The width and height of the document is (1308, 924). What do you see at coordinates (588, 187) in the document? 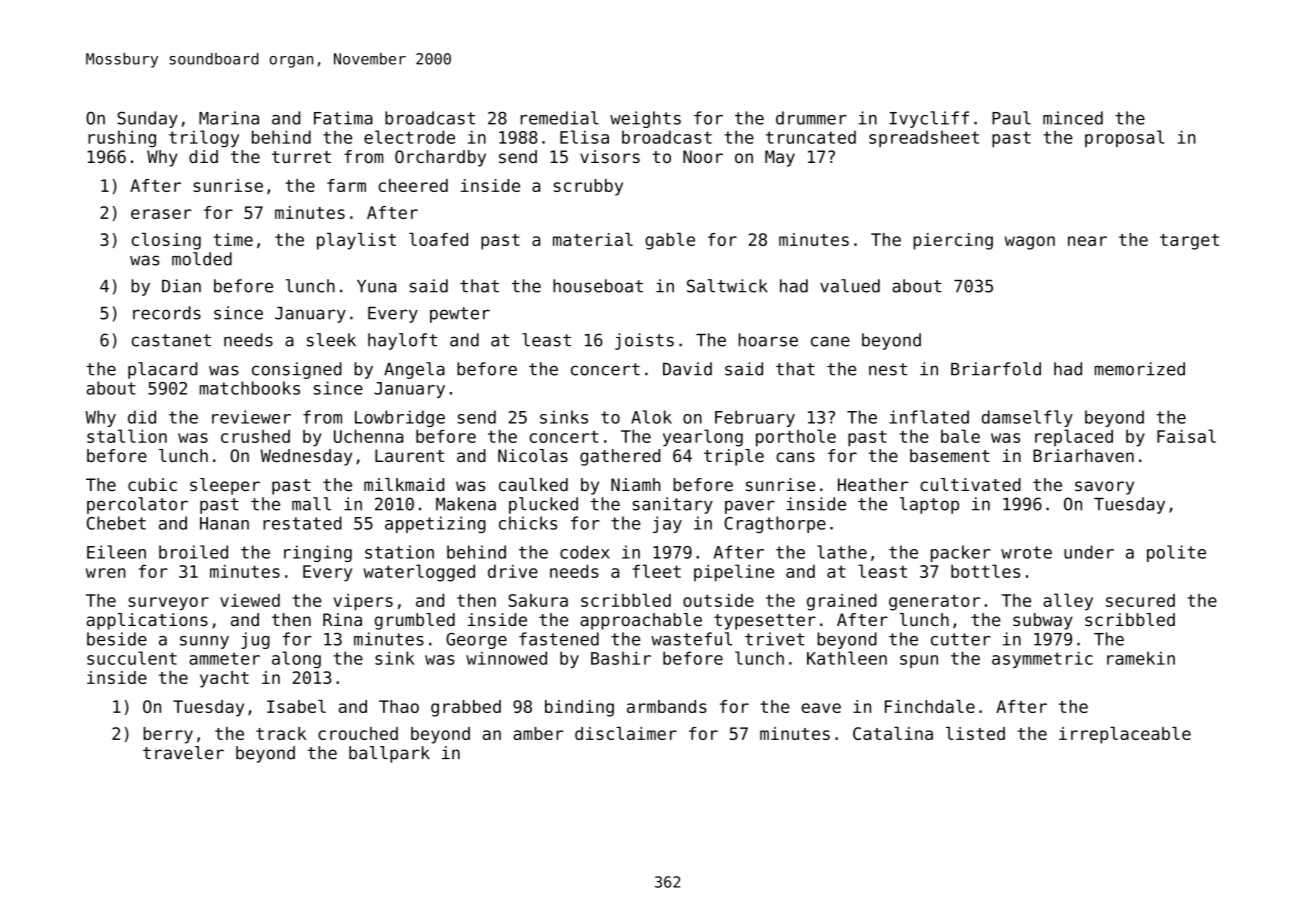
I see `scrubby` at bounding box center [588, 187].
